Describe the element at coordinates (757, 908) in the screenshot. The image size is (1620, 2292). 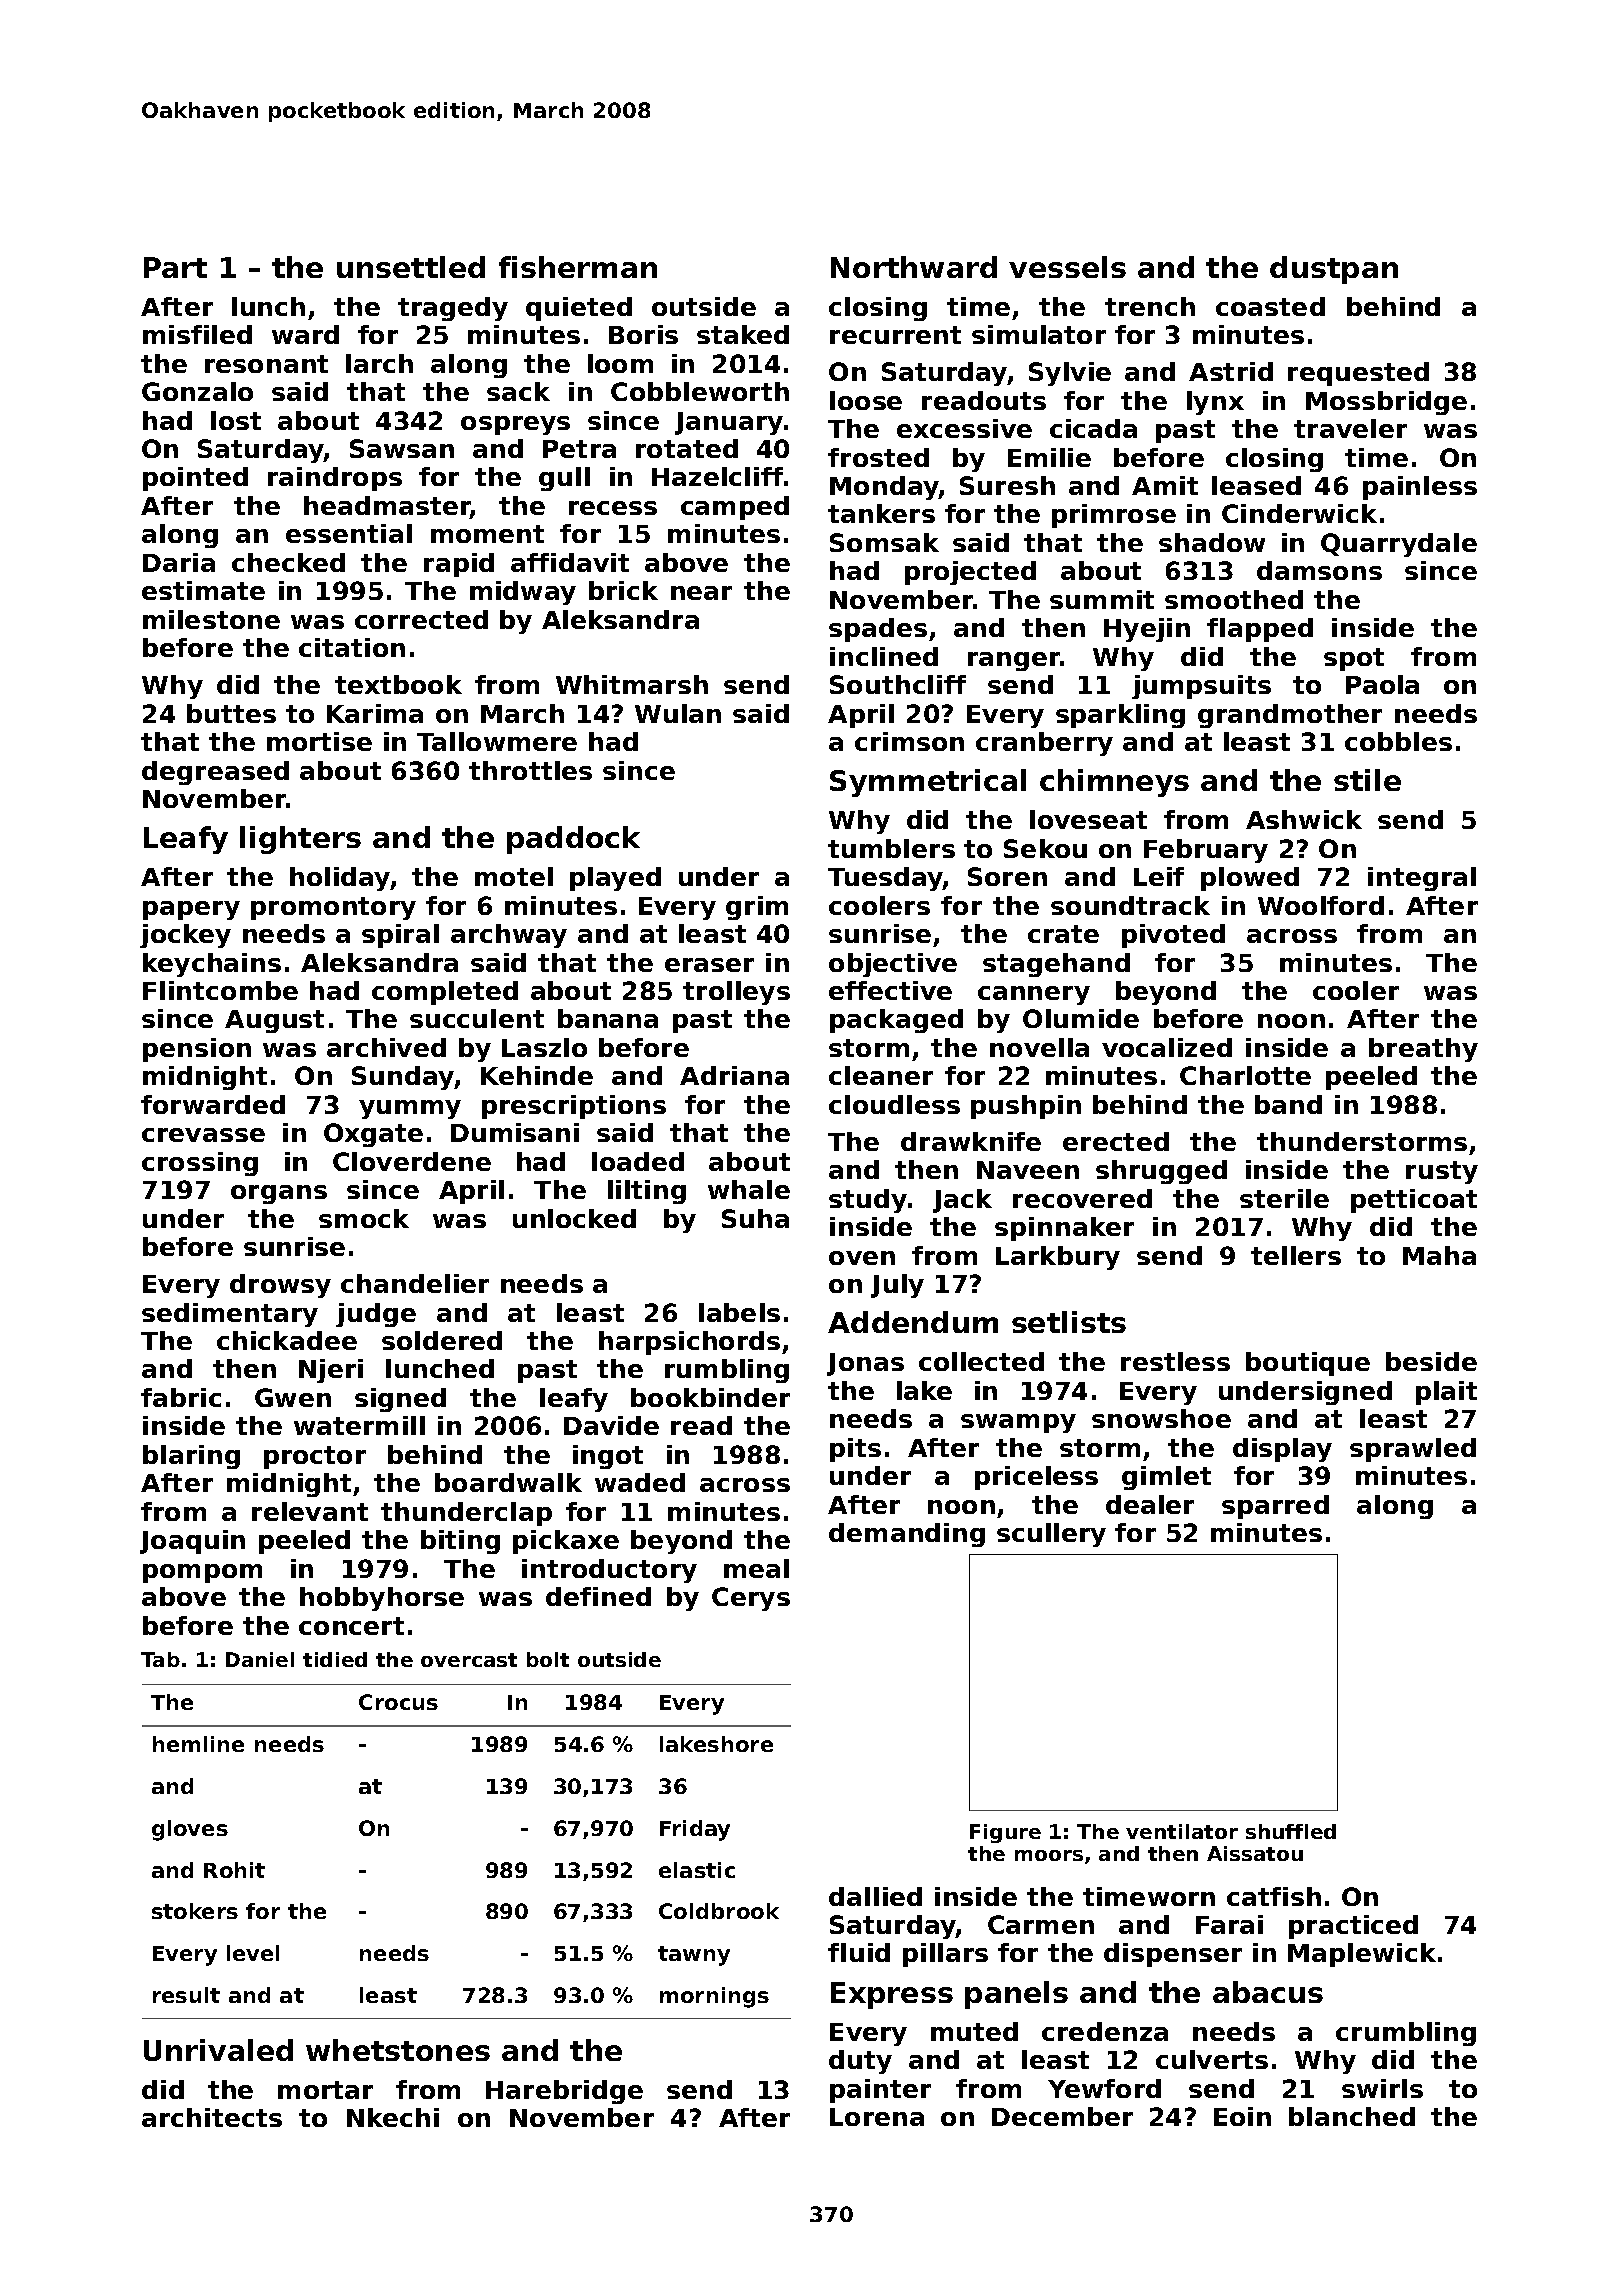
I see `grim` at that location.
